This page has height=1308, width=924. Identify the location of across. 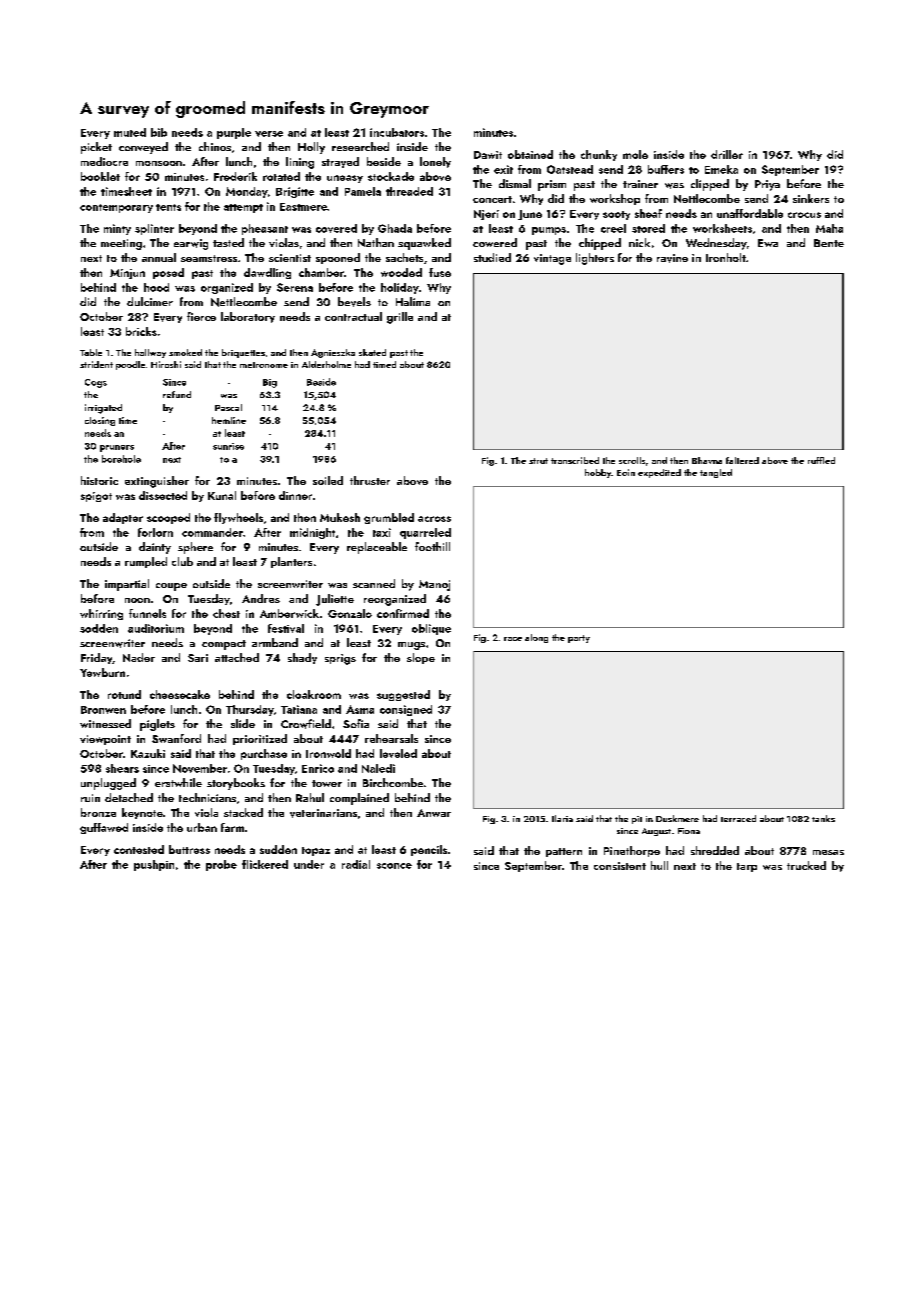
(434, 519).
